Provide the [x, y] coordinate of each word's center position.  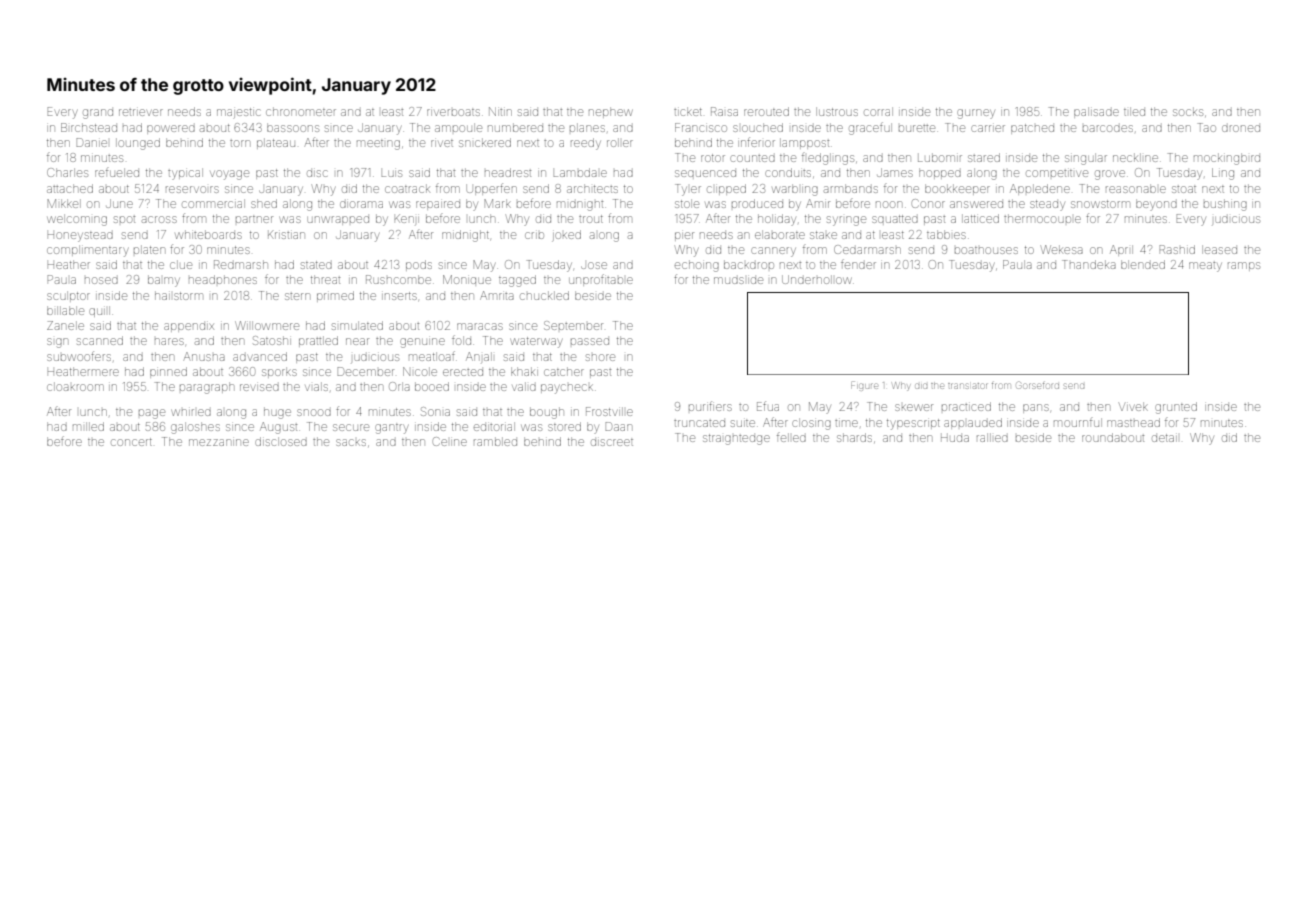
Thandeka [1089, 264]
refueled [117, 172]
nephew [611, 112]
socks [1188, 111]
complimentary [87, 251]
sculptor [68, 296]
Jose [594, 265]
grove [1110, 175]
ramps [1244, 266]
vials [316, 386]
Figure [864, 386]
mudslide [738, 280]
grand [98, 114]
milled [88, 426]
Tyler [688, 190]
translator [967, 386]
